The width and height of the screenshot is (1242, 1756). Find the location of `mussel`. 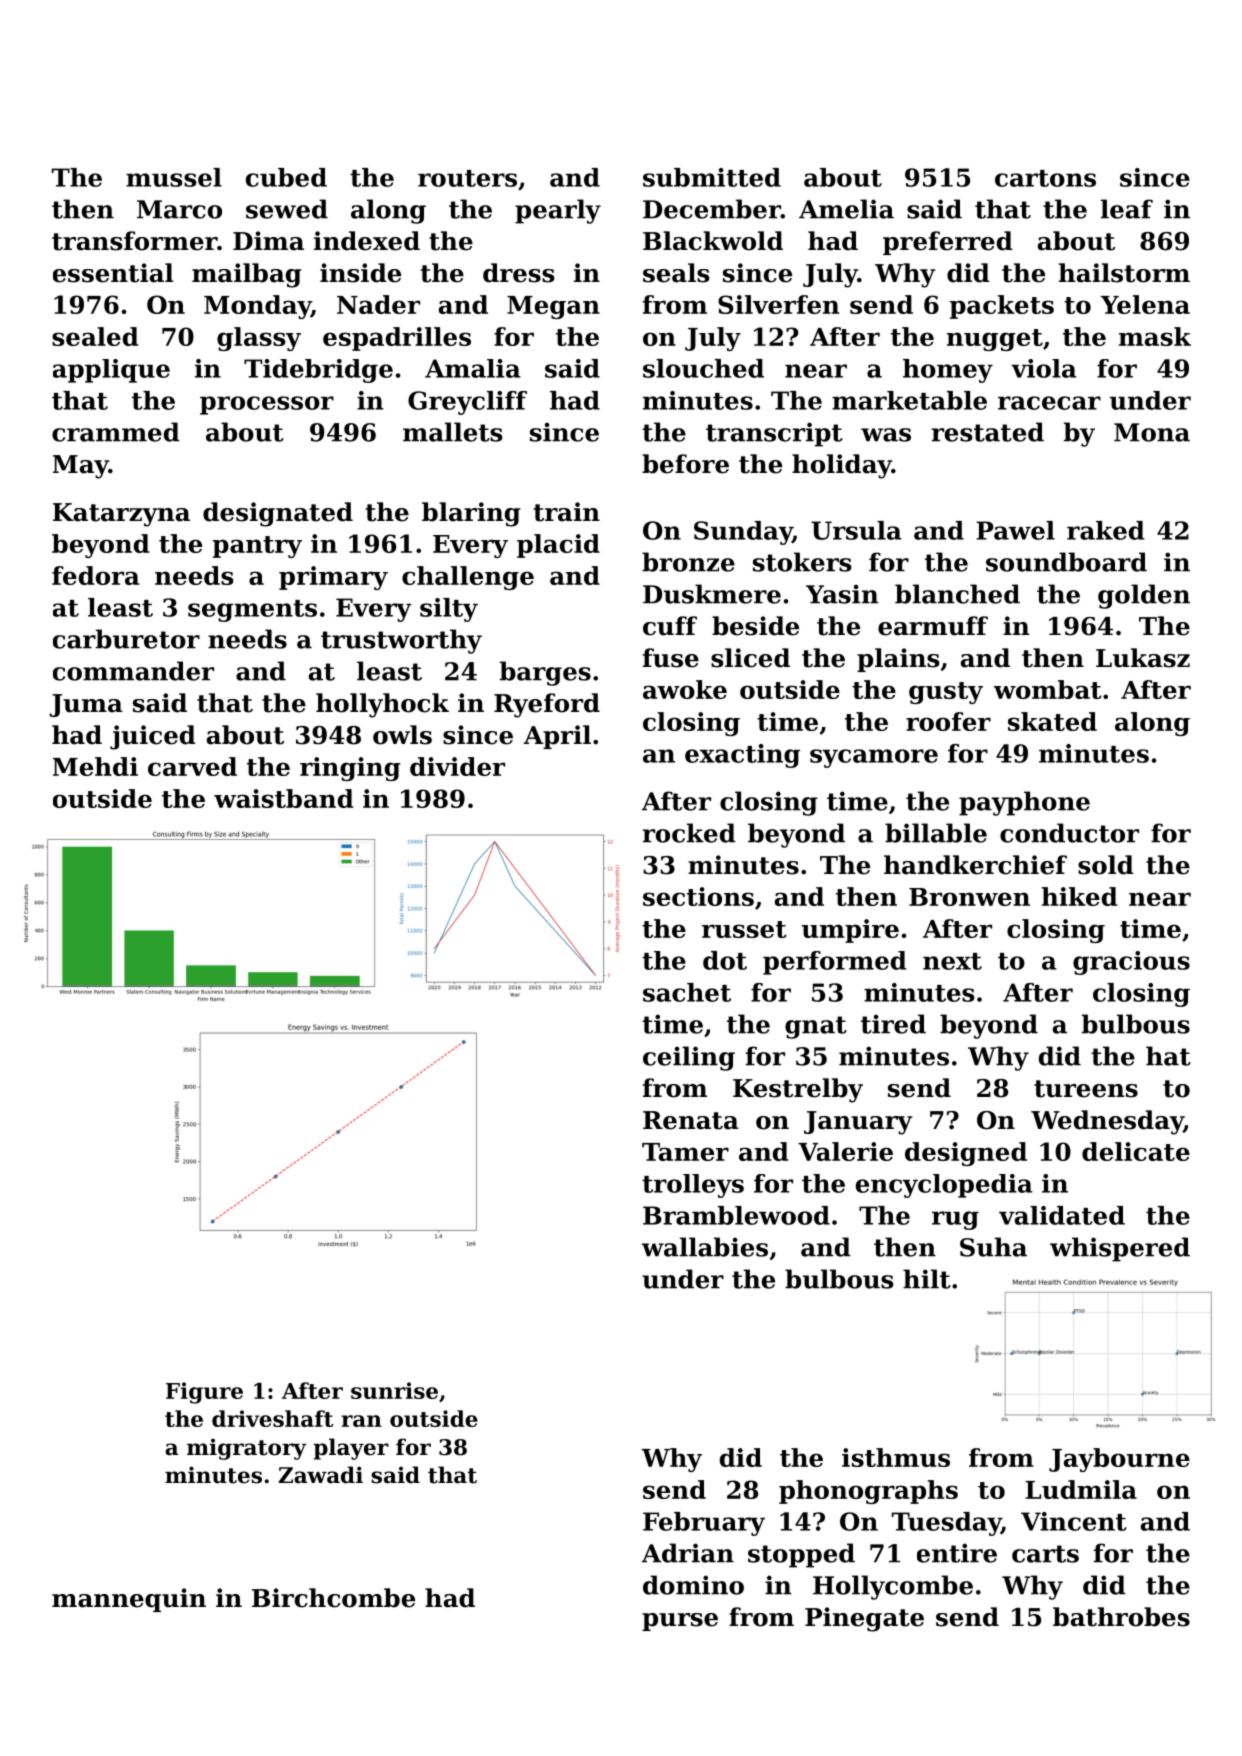

mussel is located at coordinates (174, 177).
